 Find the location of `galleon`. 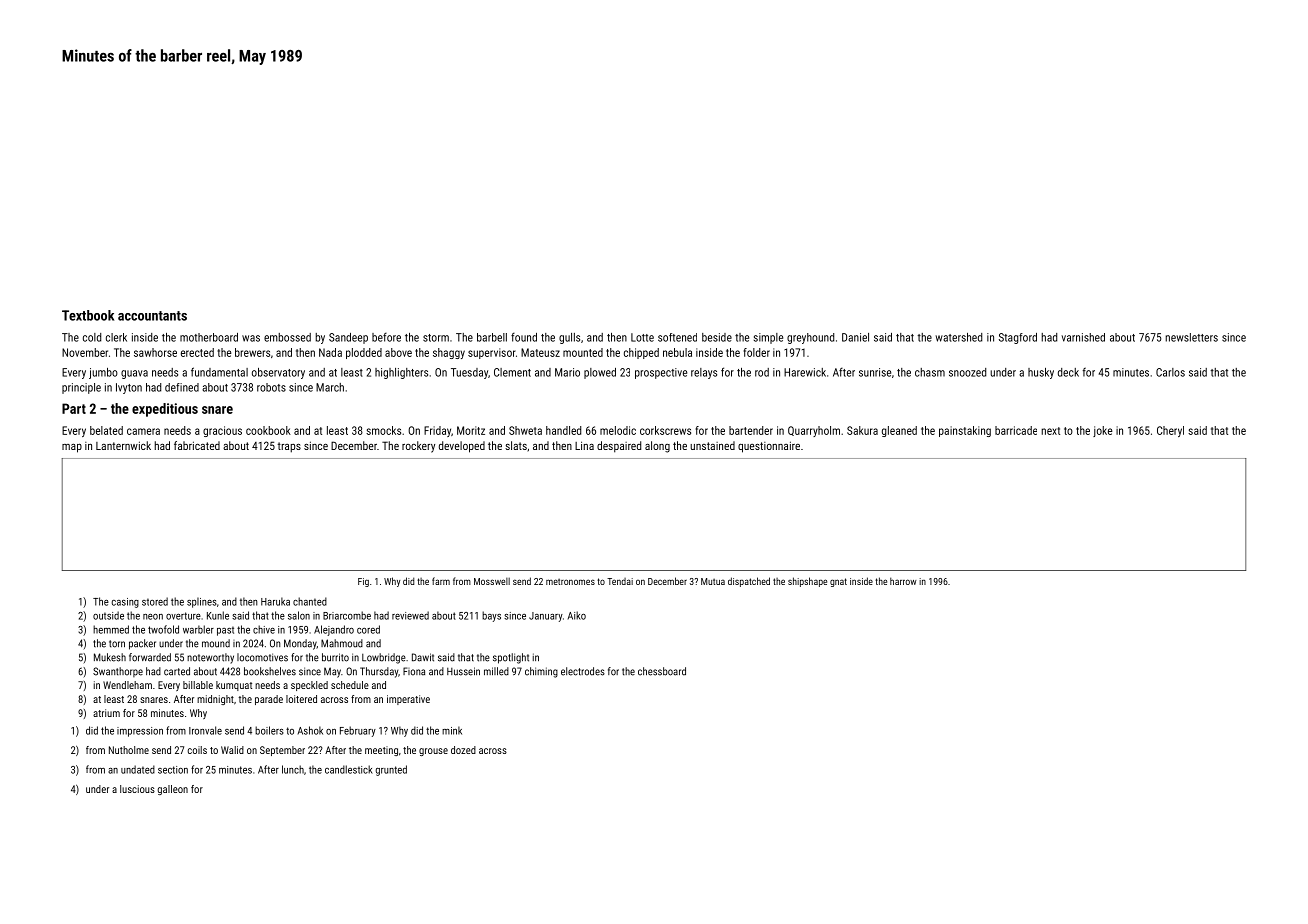

galleon is located at coordinates (173, 790).
